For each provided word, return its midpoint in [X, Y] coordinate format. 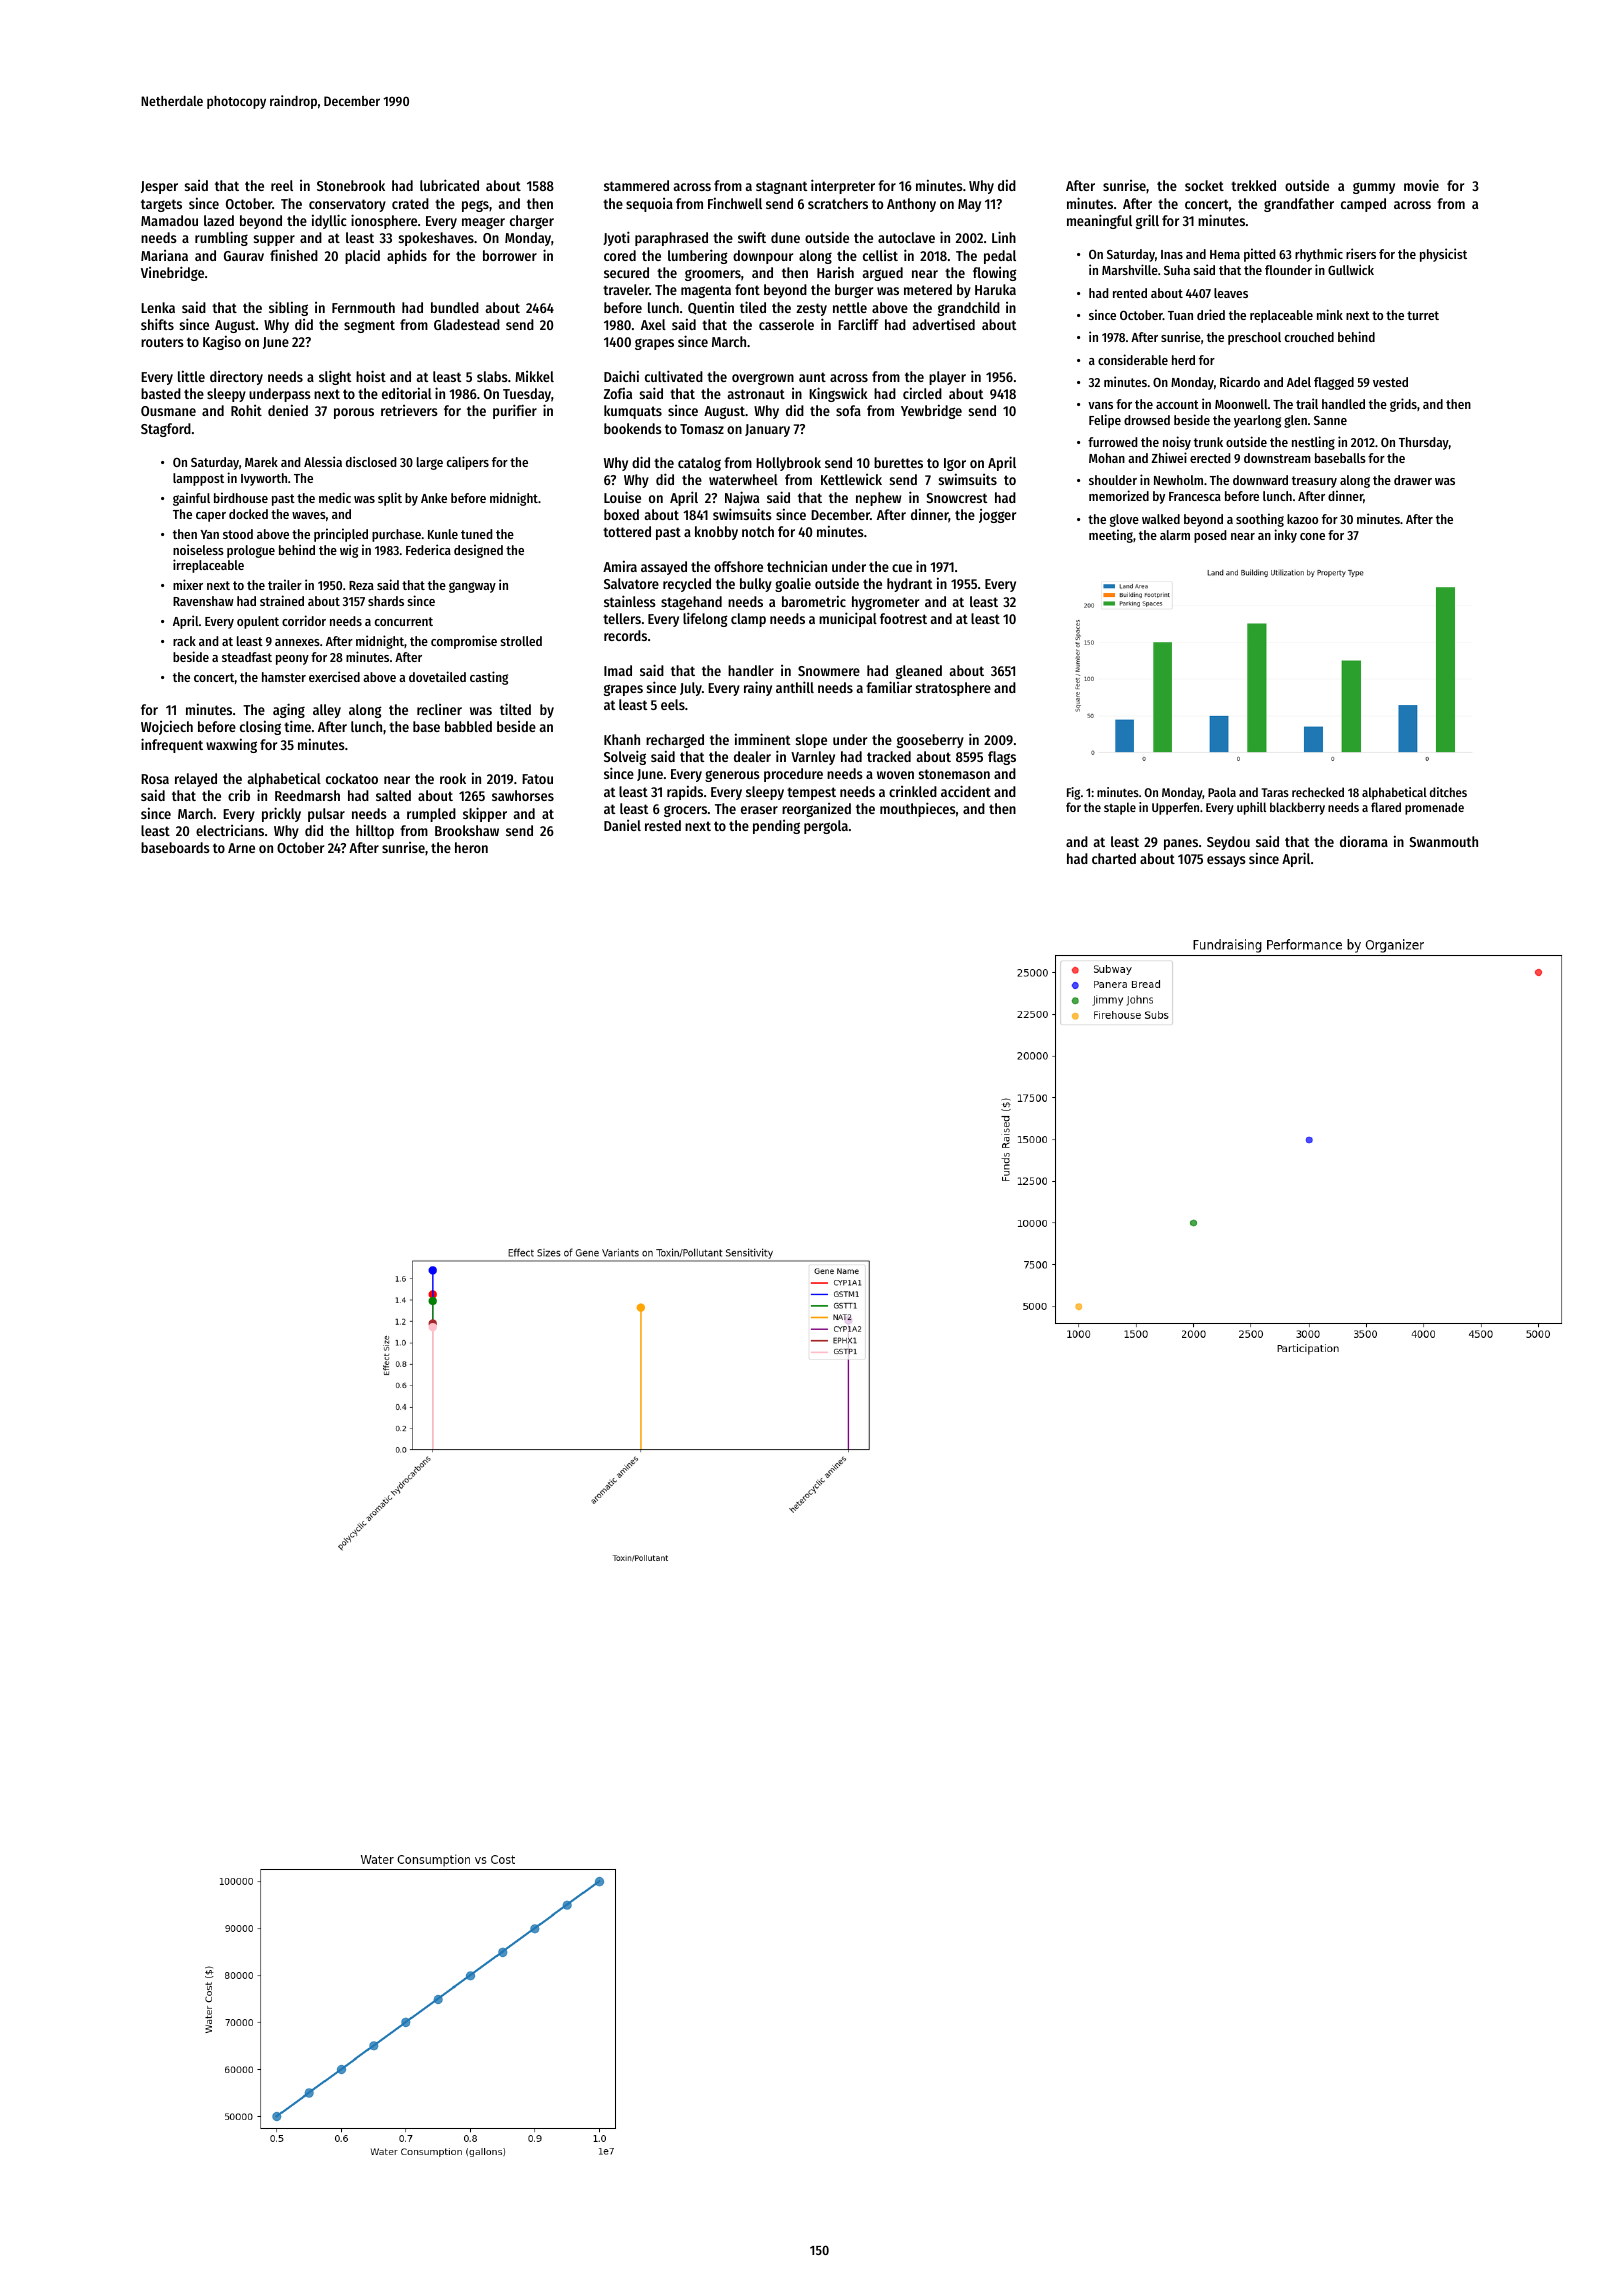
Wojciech [167, 727]
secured [626, 272]
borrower [510, 255]
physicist [1443, 255]
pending [776, 827]
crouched [1309, 337]
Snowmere [829, 671]
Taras [1275, 792]
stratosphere [953, 689]
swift [752, 237]
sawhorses [523, 795]
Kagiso [222, 342]
